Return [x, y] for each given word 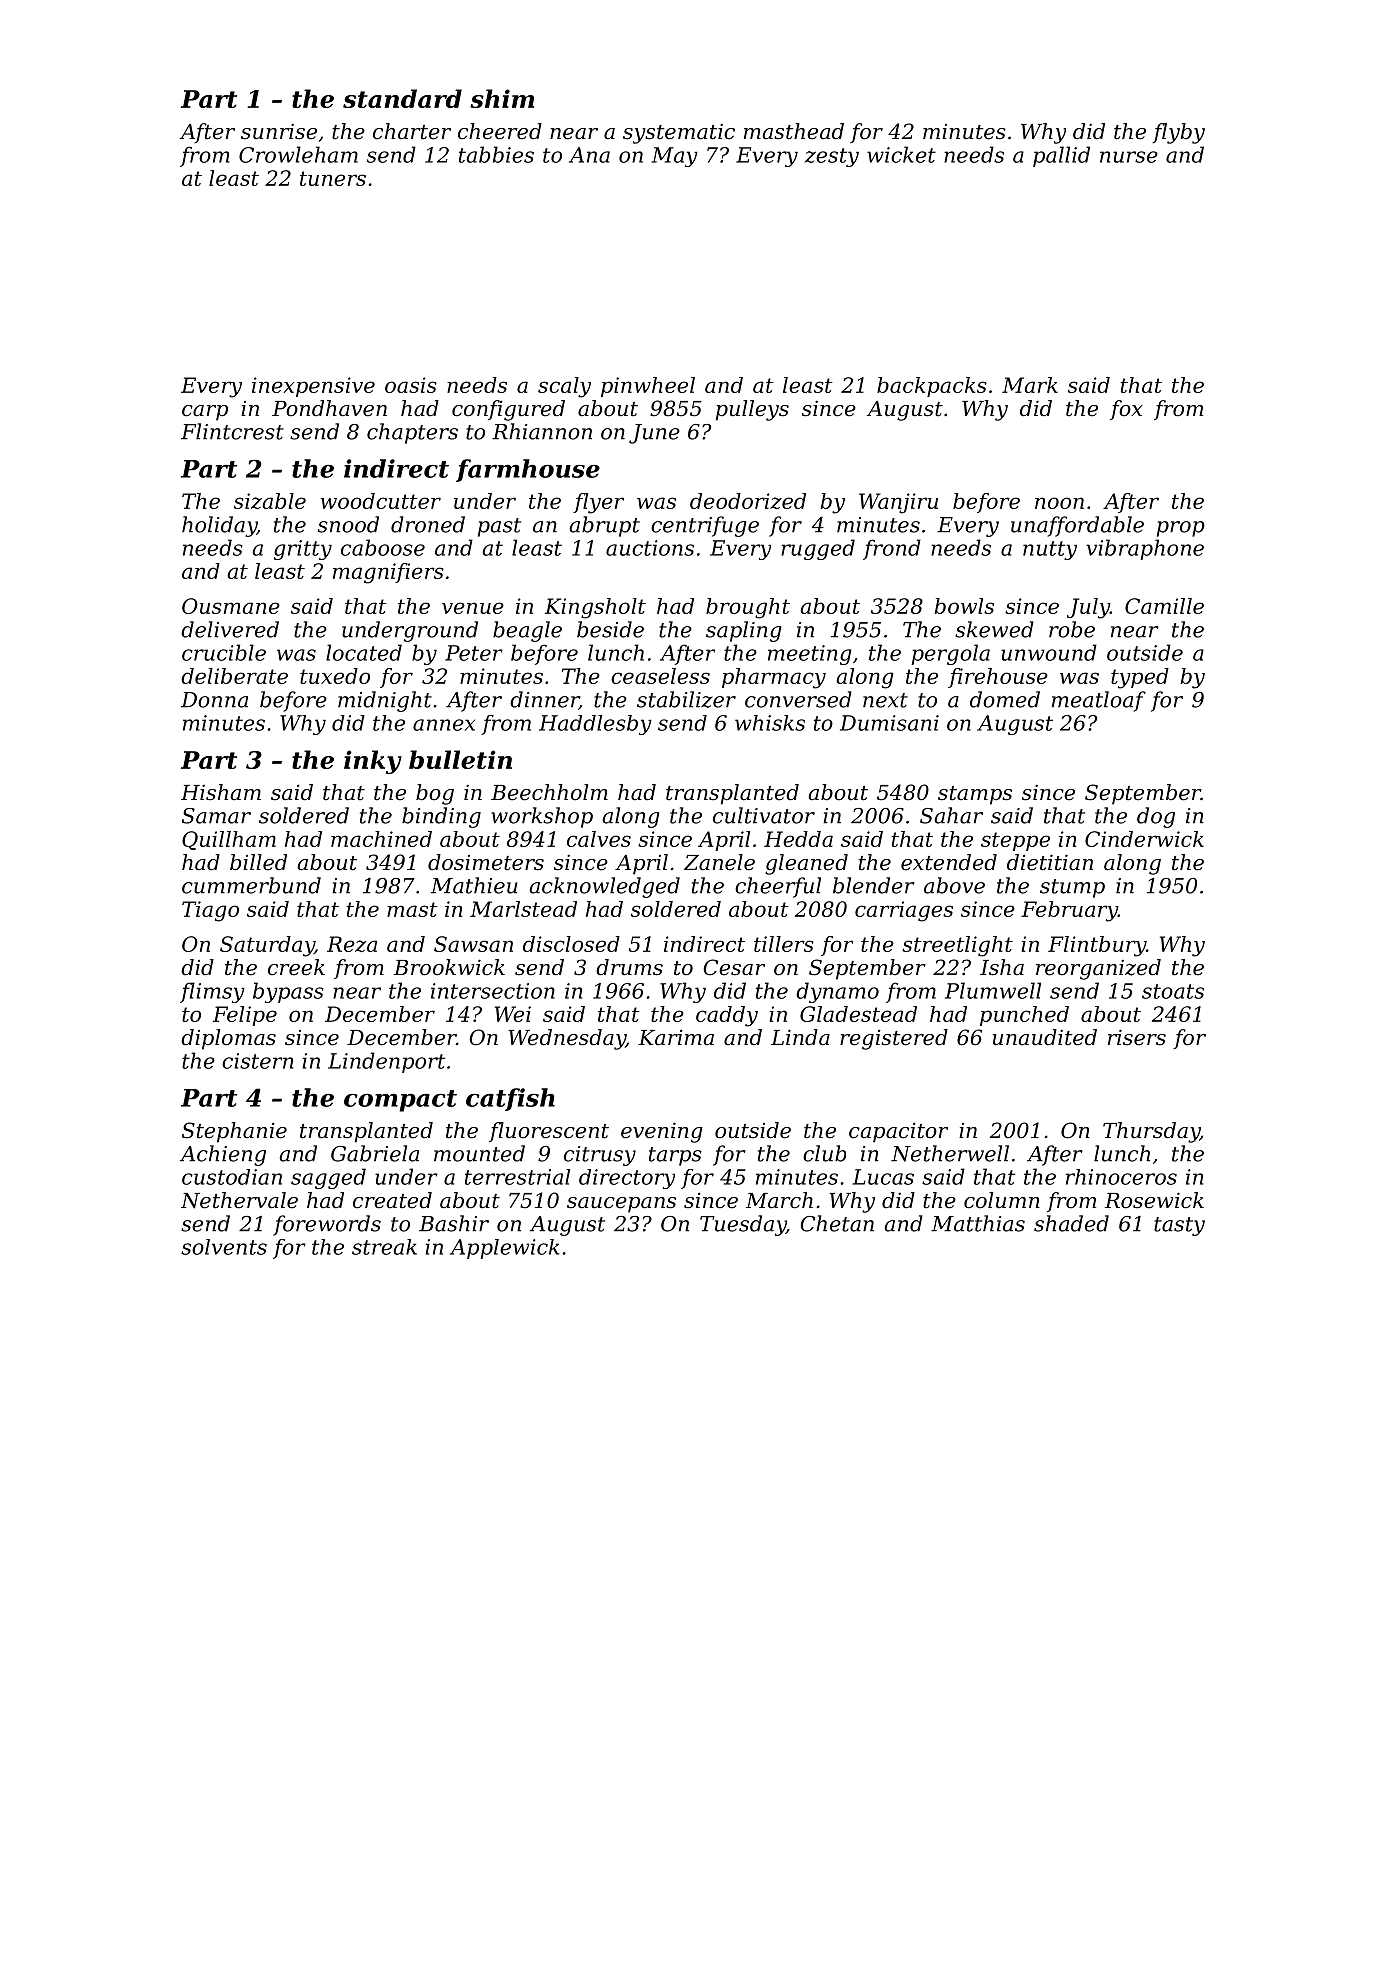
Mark [1030, 385]
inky [373, 762]
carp [205, 413]
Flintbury [1097, 946]
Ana [589, 155]
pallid [1061, 156]
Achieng [223, 1155]
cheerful [778, 887]
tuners [333, 178]
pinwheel [648, 387]
